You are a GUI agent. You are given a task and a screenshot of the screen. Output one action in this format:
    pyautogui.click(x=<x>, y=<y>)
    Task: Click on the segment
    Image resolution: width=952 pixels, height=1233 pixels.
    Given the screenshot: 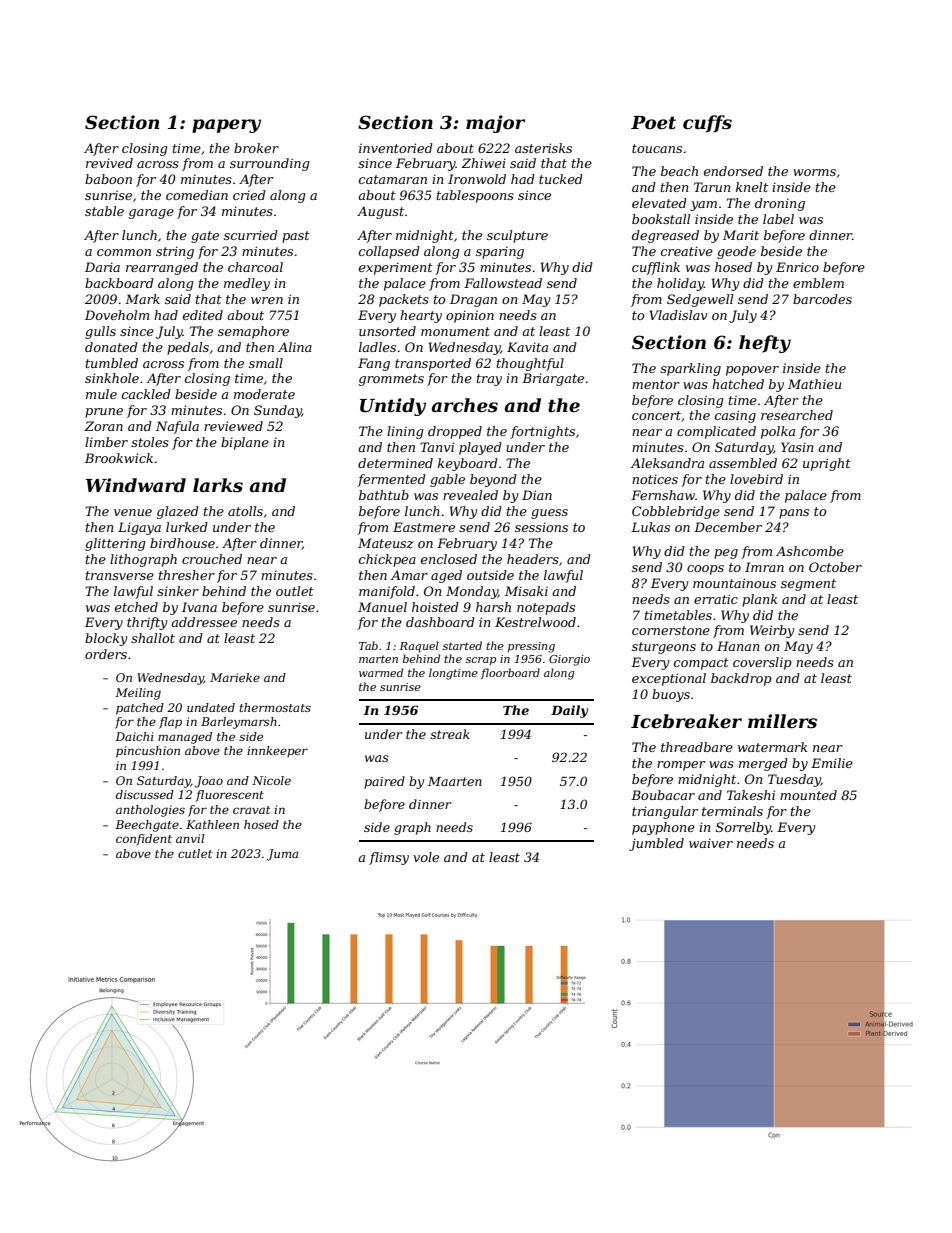 What is the action you would take?
    pyautogui.click(x=808, y=585)
